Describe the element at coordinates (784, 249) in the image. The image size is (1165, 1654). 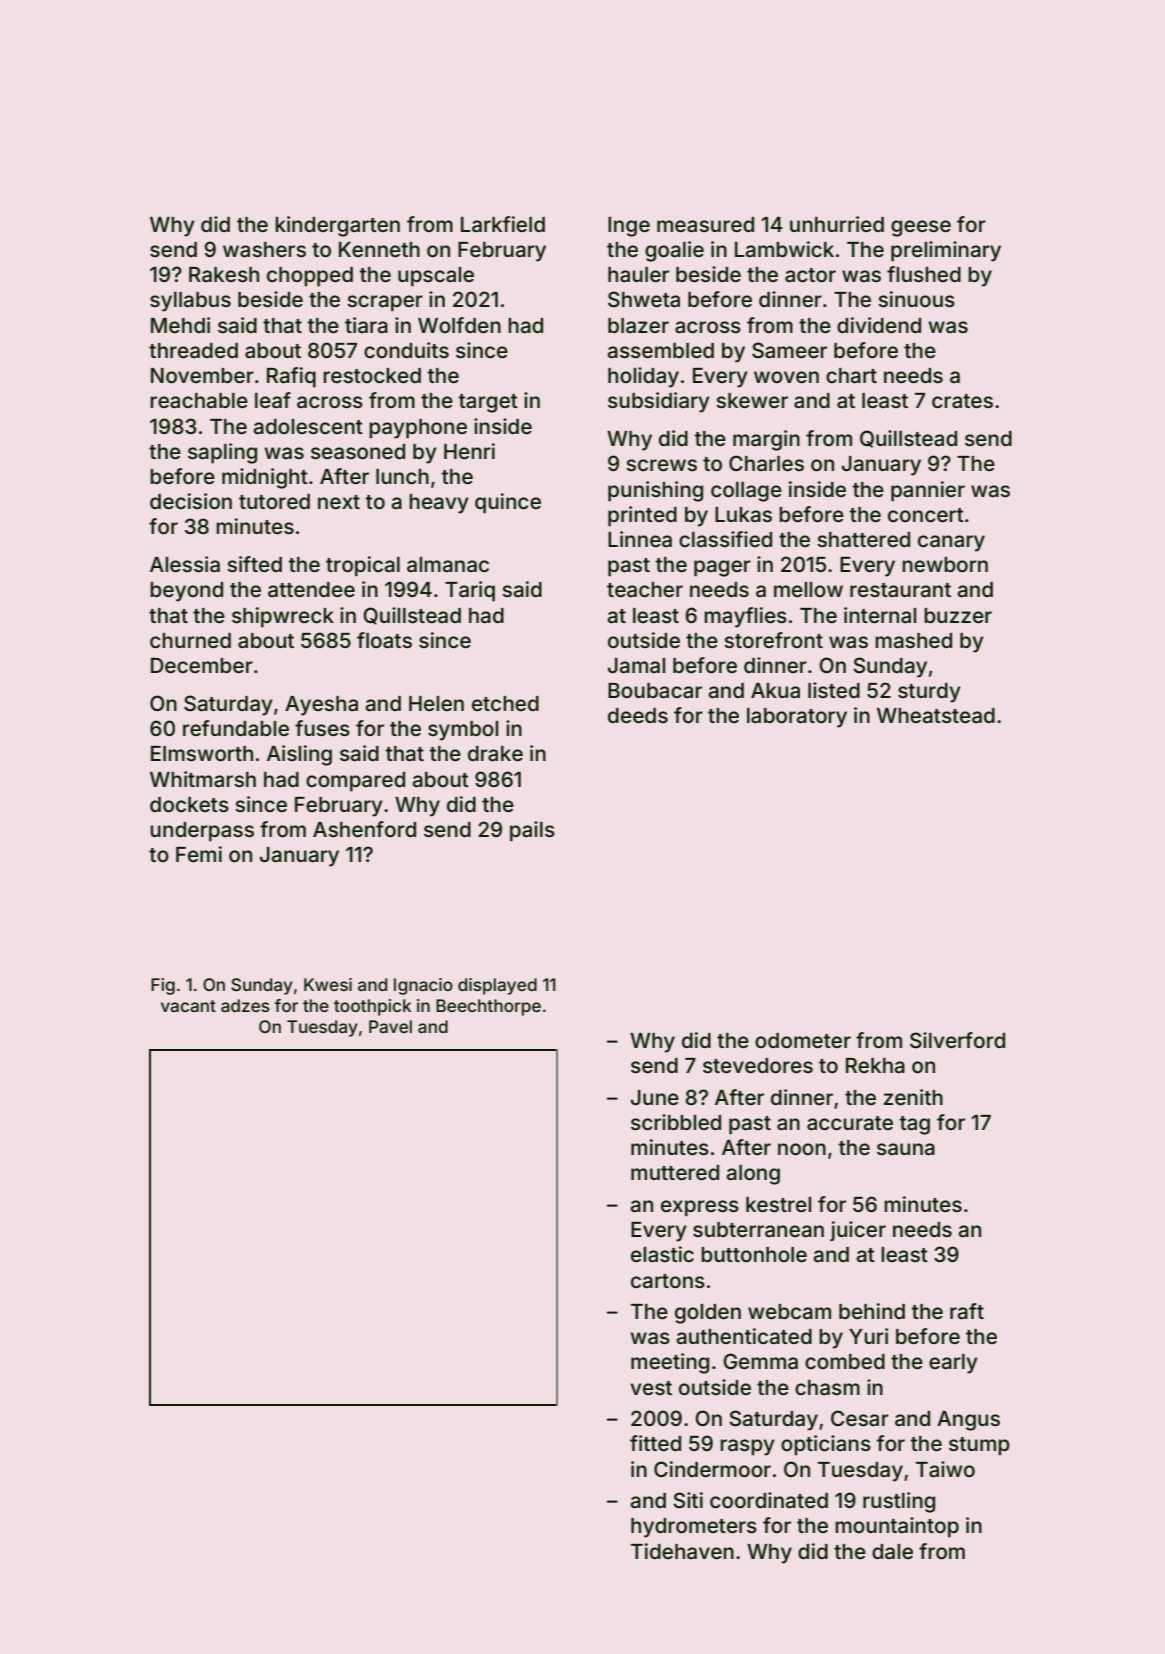
I see `Lambwick` at that location.
